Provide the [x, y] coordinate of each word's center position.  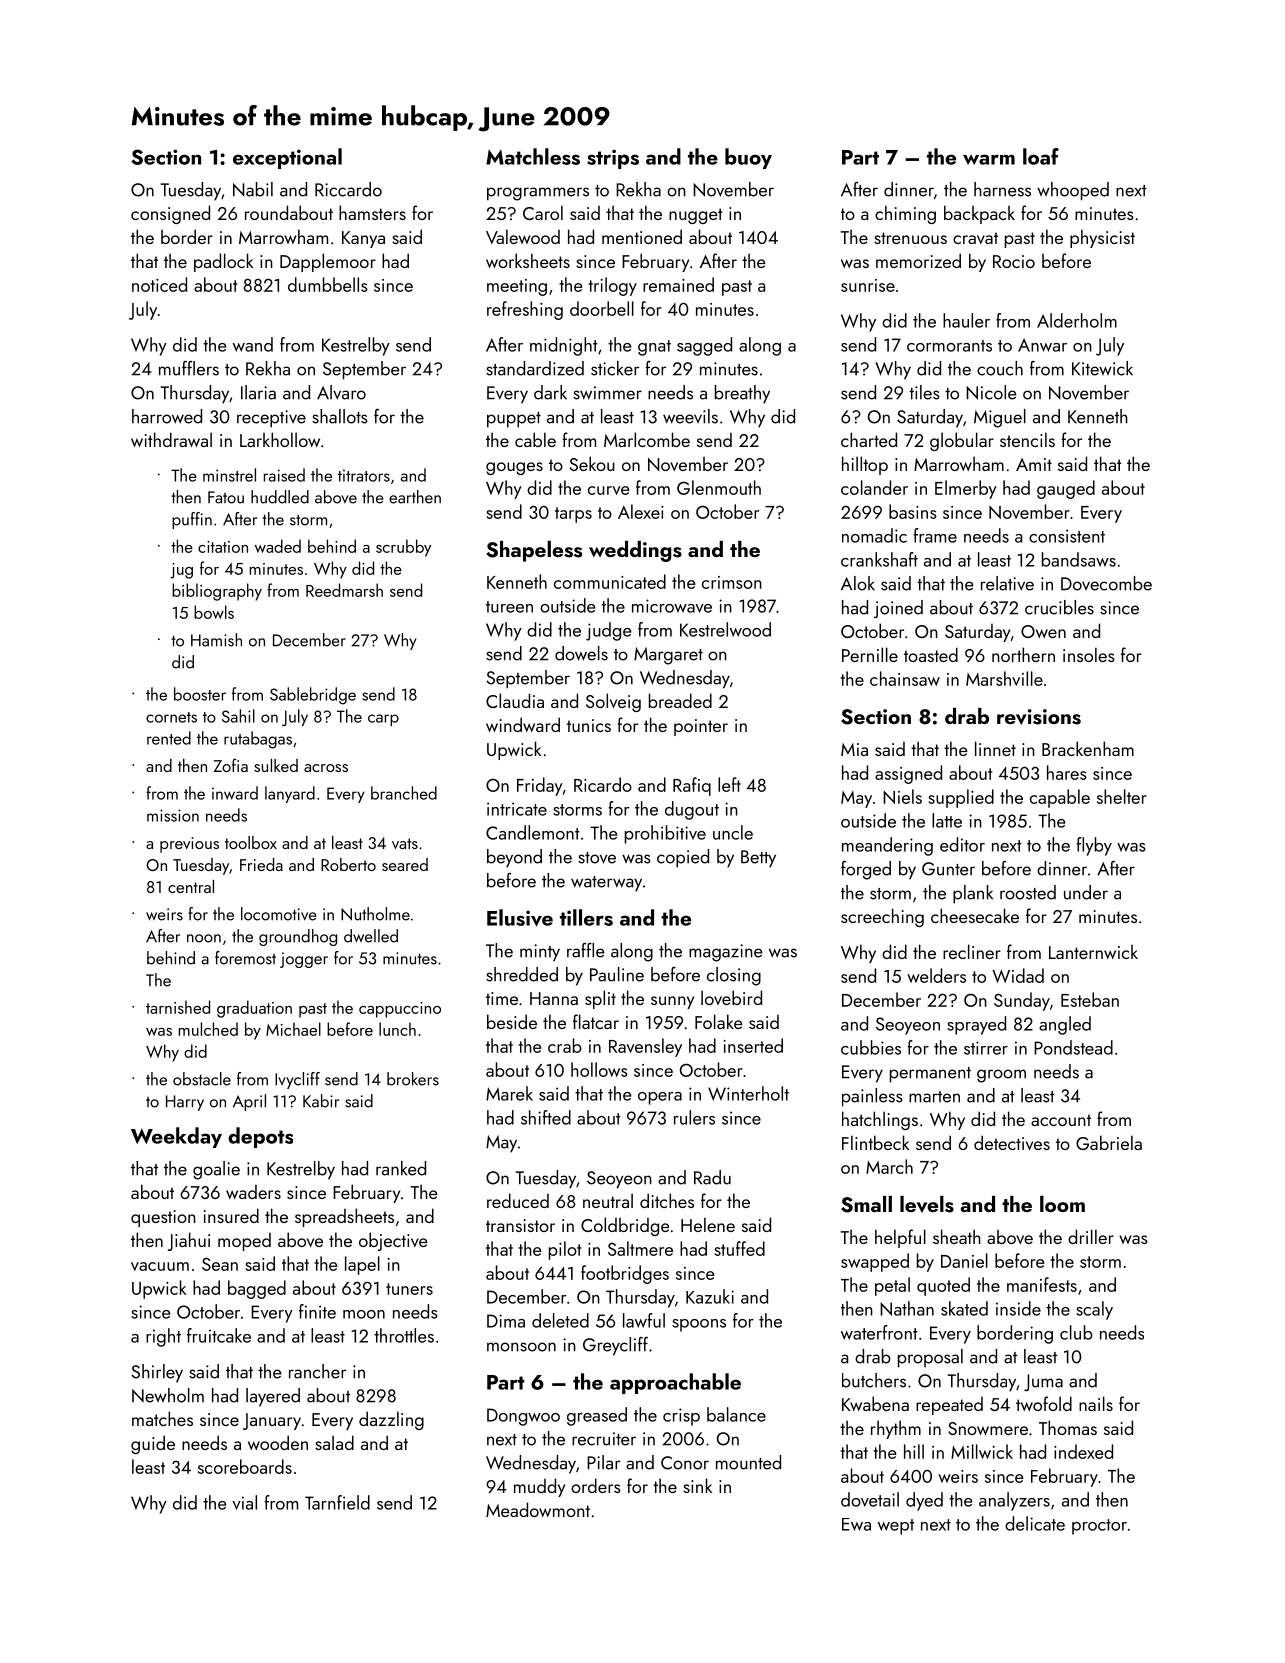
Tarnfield [337, 1502]
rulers [694, 1117]
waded [278, 546]
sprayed [976, 1025]
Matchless [533, 156]
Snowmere [988, 1428]
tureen [509, 607]
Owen [1043, 631]
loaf [1041, 156]
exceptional [287, 158]
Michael [293, 1029]
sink [697, 1485]
